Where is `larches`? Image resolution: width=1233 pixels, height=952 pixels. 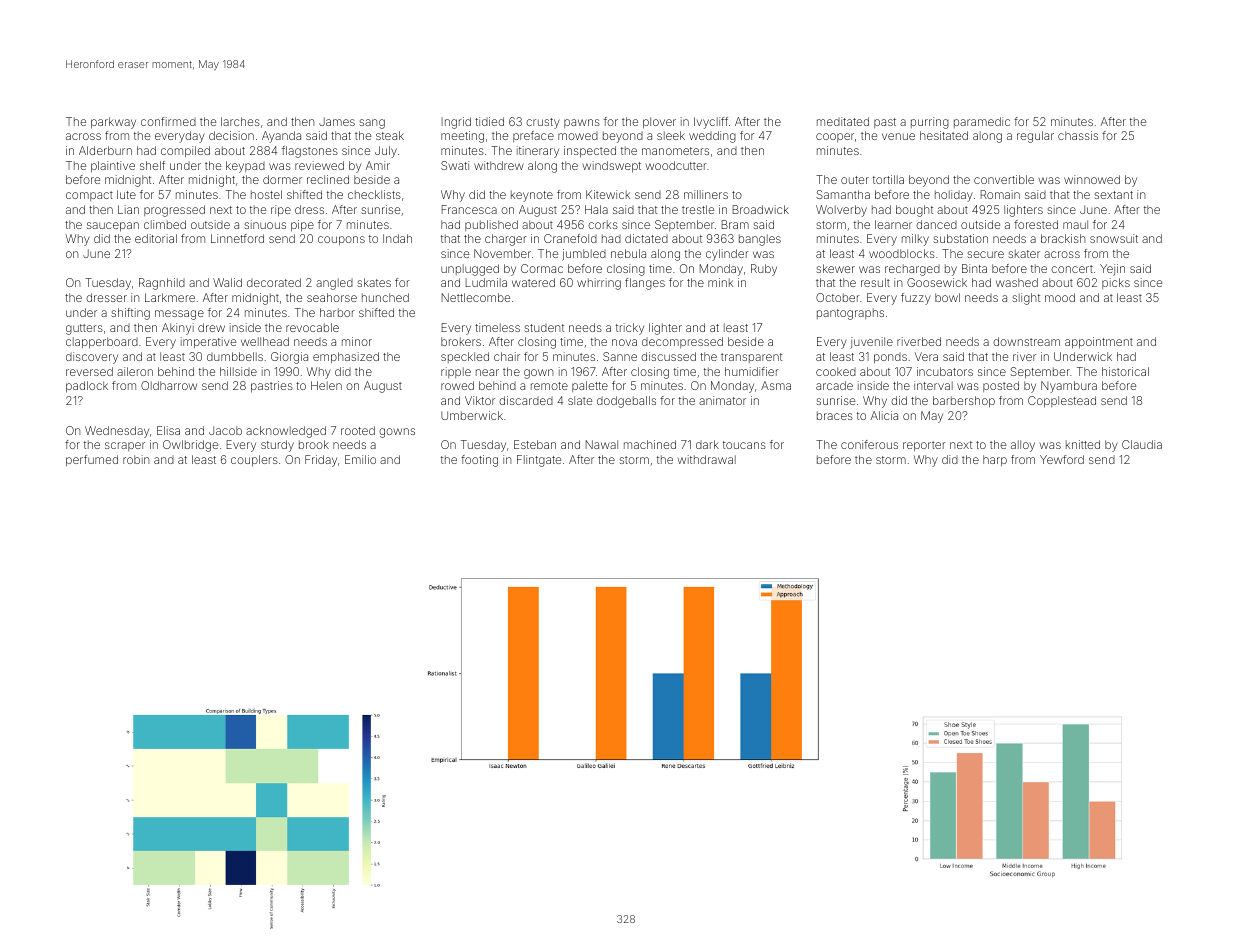
larches is located at coordinates (240, 121).
